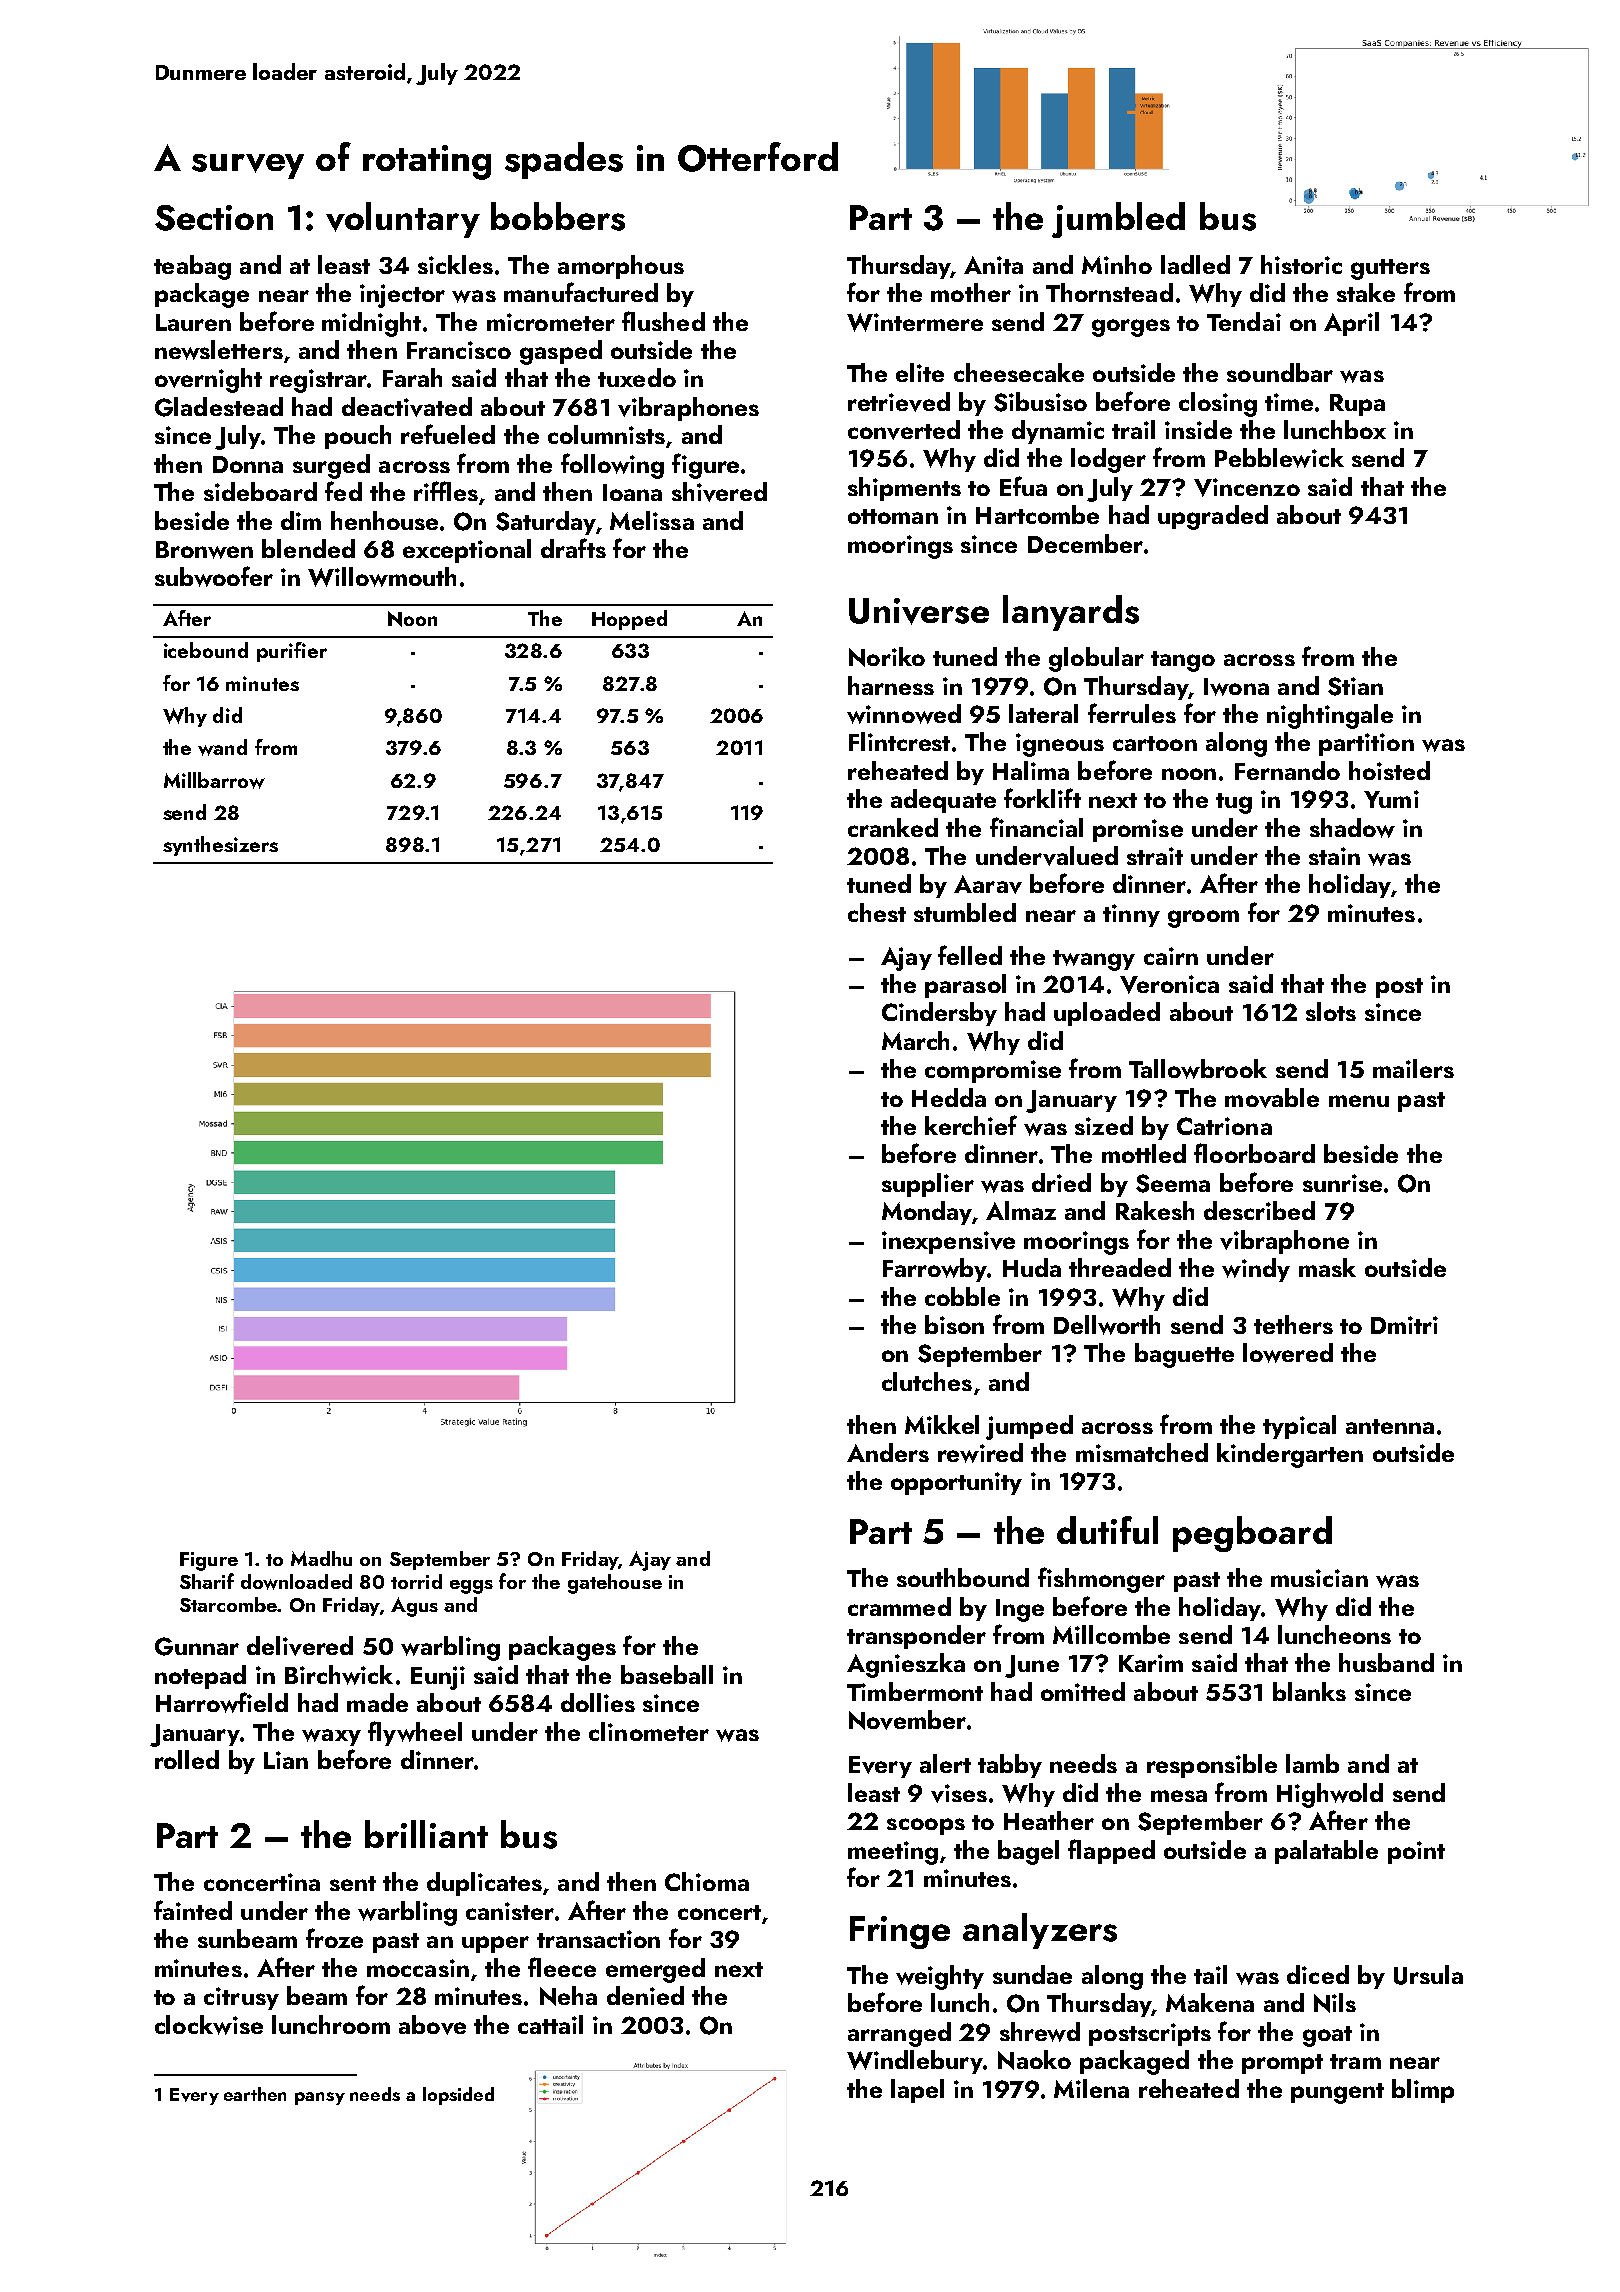 The width and height of the image is (1620, 2292). Describe the element at coordinates (877, 912) in the image. I see `chest` at that location.
